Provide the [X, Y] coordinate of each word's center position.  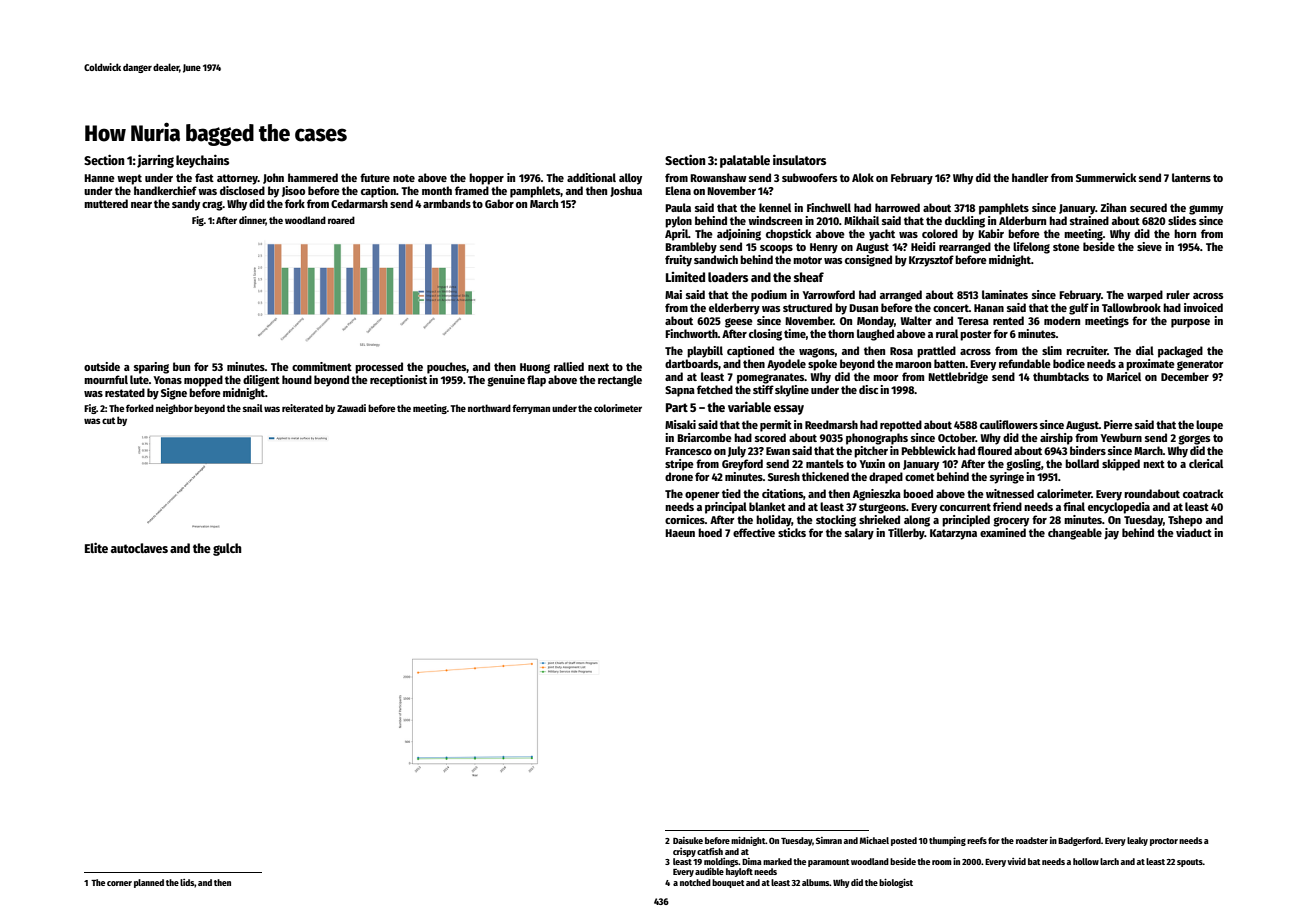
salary [859, 534]
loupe [1209, 426]
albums [816, 882]
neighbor [174, 409]
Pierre [1118, 424]
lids [187, 882]
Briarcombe [704, 437]
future [375, 177]
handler [1030, 177]
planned [149, 883]
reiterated [302, 408]
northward [489, 408]
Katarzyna [953, 534]
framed [472, 190]
